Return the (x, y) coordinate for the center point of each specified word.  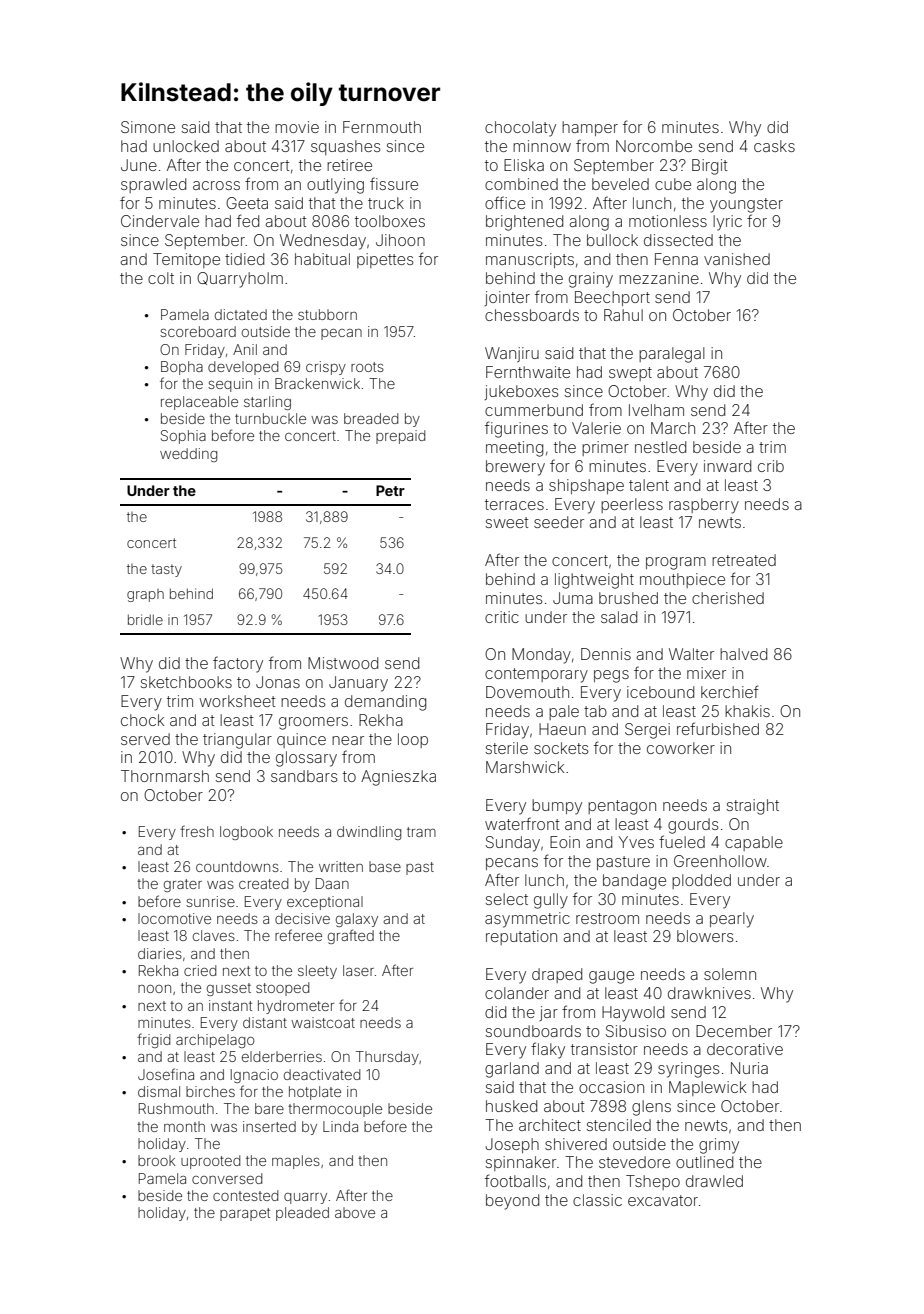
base (385, 866)
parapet (245, 1214)
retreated (744, 560)
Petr (390, 490)
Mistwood (343, 663)
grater (183, 885)
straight (753, 807)
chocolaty (520, 129)
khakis (747, 711)
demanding (385, 703)
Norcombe (654, 146)
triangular (237, 741)
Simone (148, 127)
